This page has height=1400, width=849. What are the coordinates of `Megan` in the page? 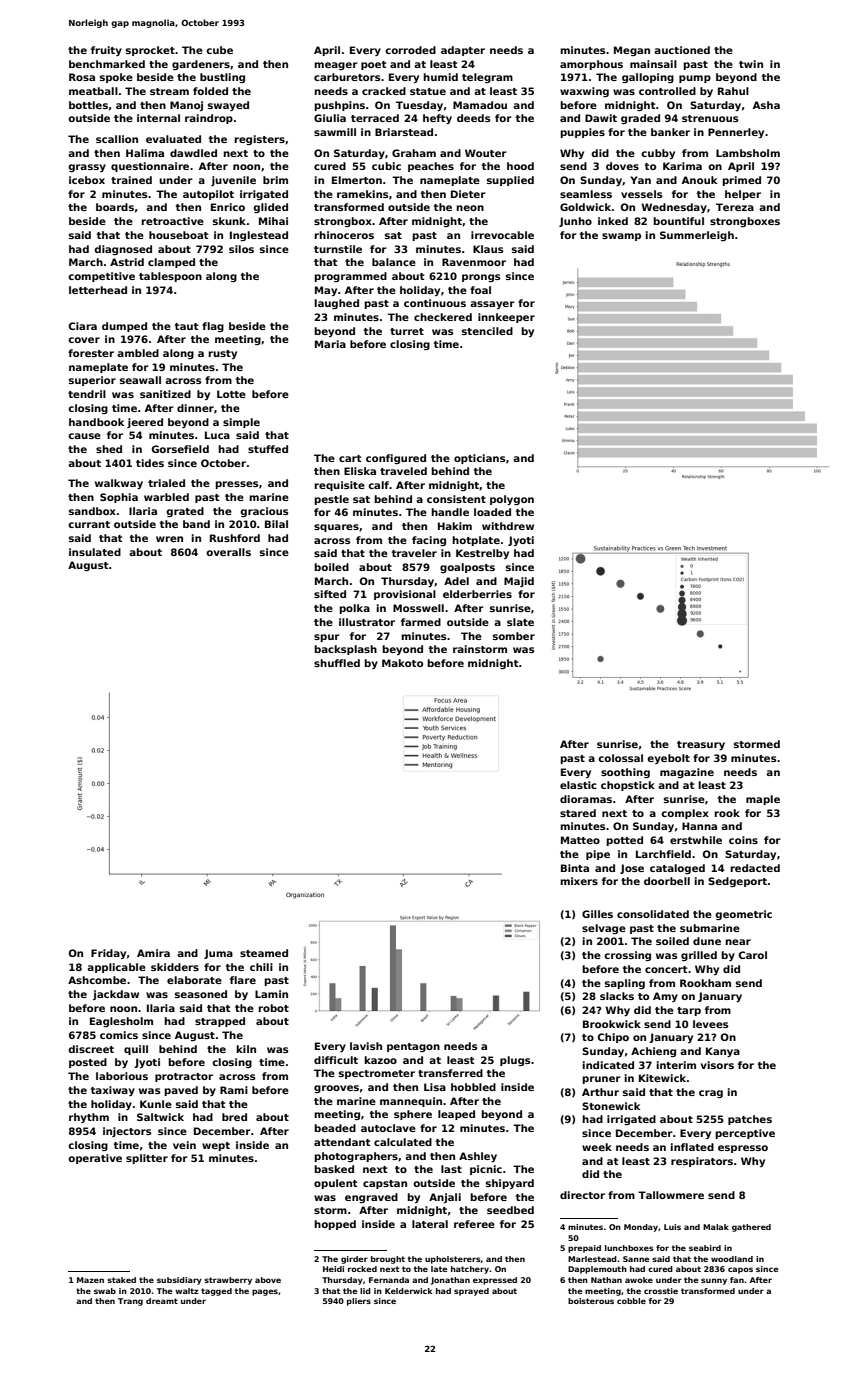 It's located at (632, 51).
